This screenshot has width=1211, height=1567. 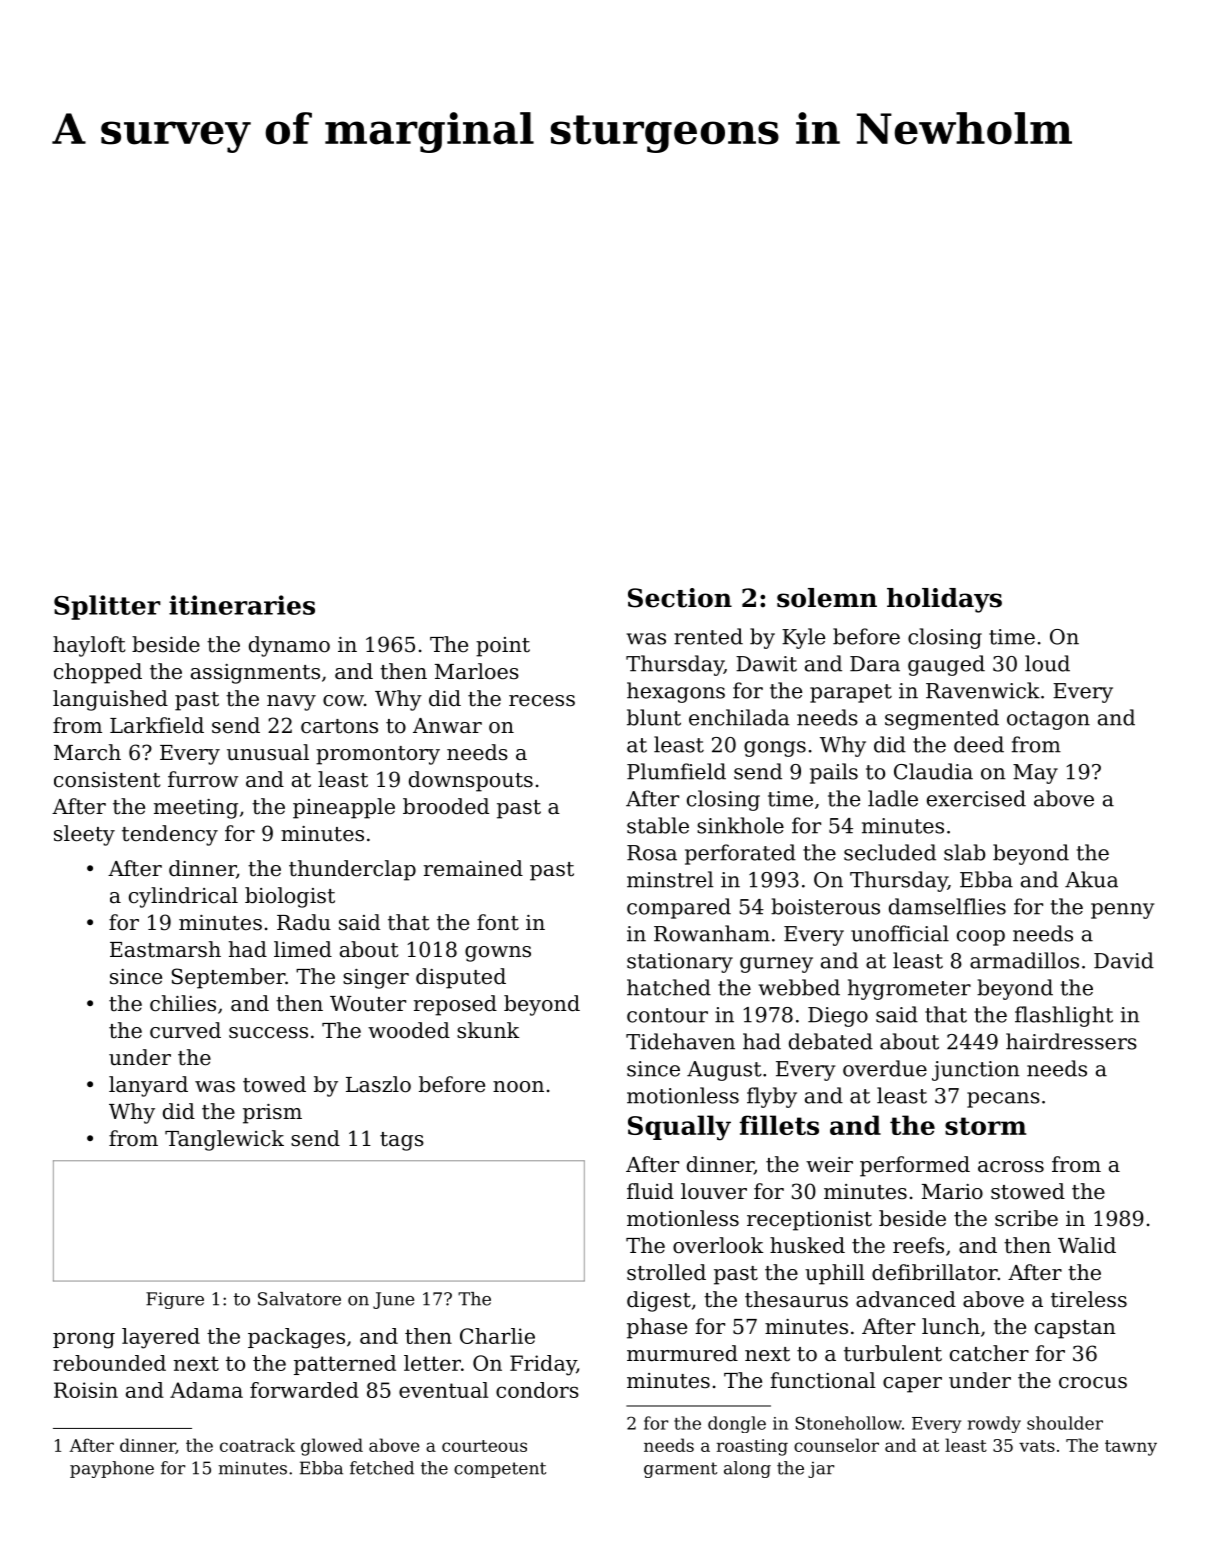 What do you see at coordinates (112, 1469) in the screenshot?
I see `payphone` at bounding box center [112, 1469].
